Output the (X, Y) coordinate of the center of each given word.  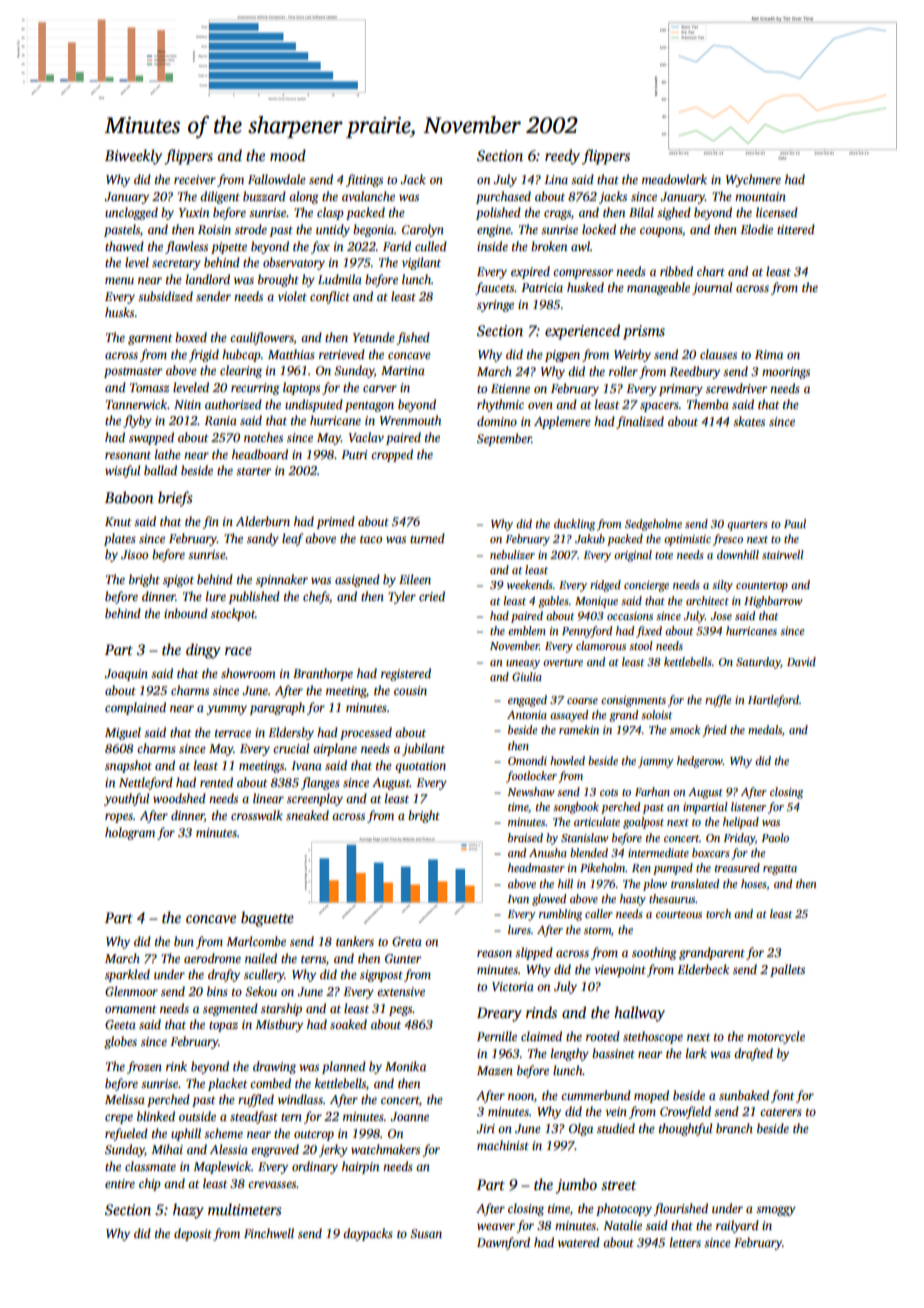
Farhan (652, 791)
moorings (786, 373)
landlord (208, 279)
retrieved (342, 354)
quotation (420, 767)
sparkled (127, 975)
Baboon (129, 497)
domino (497, 421)
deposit (193, 1234)
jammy (656, 762)
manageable (658, 288)
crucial (291, 748)
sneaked (307, 815)
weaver (496, 1226)
